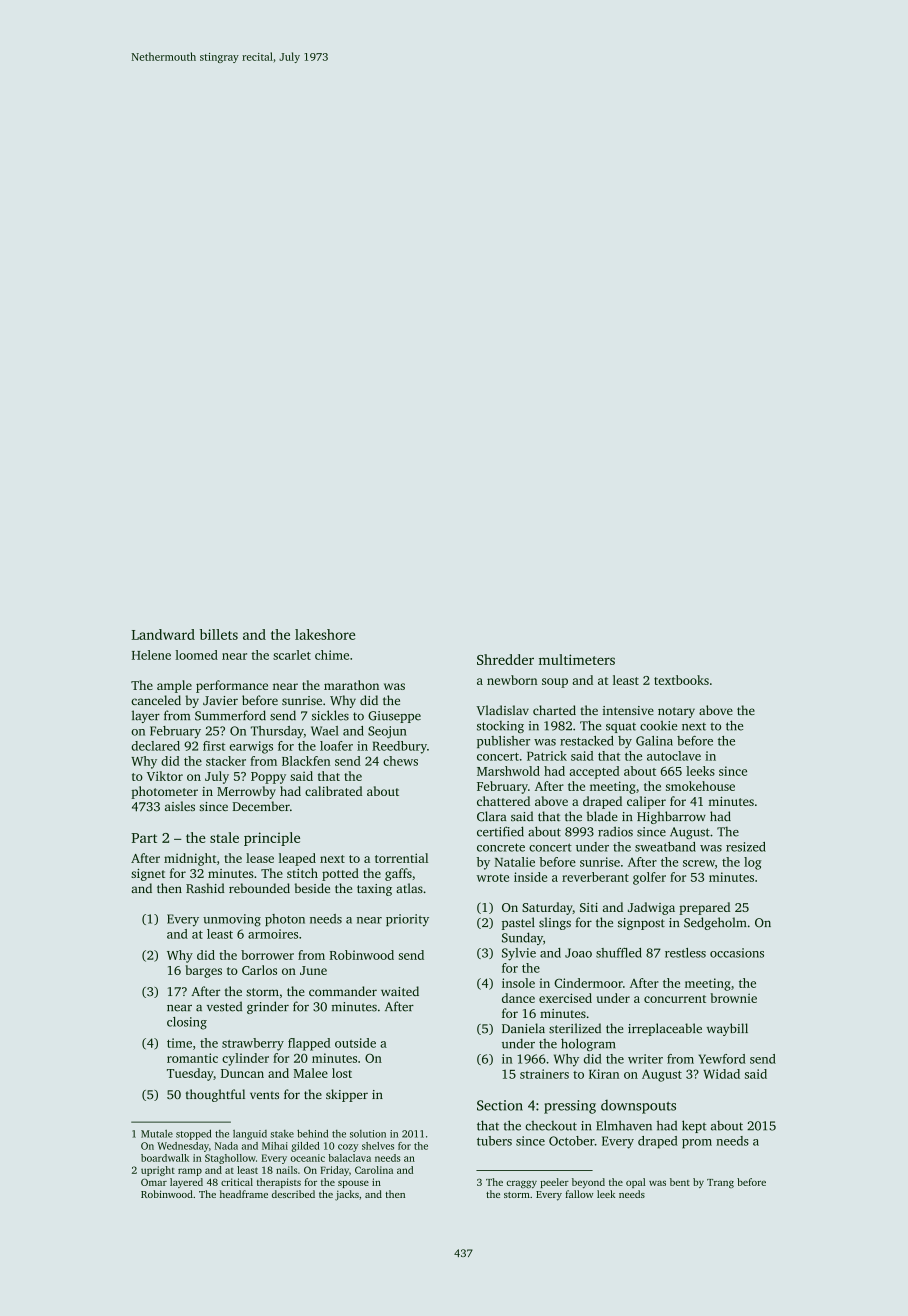 This screenshot has height=1316, width=908. What do you see at coordinates (268, 778) in the screenshot?
I see `Poppy` at bounding box center [268, 778].
